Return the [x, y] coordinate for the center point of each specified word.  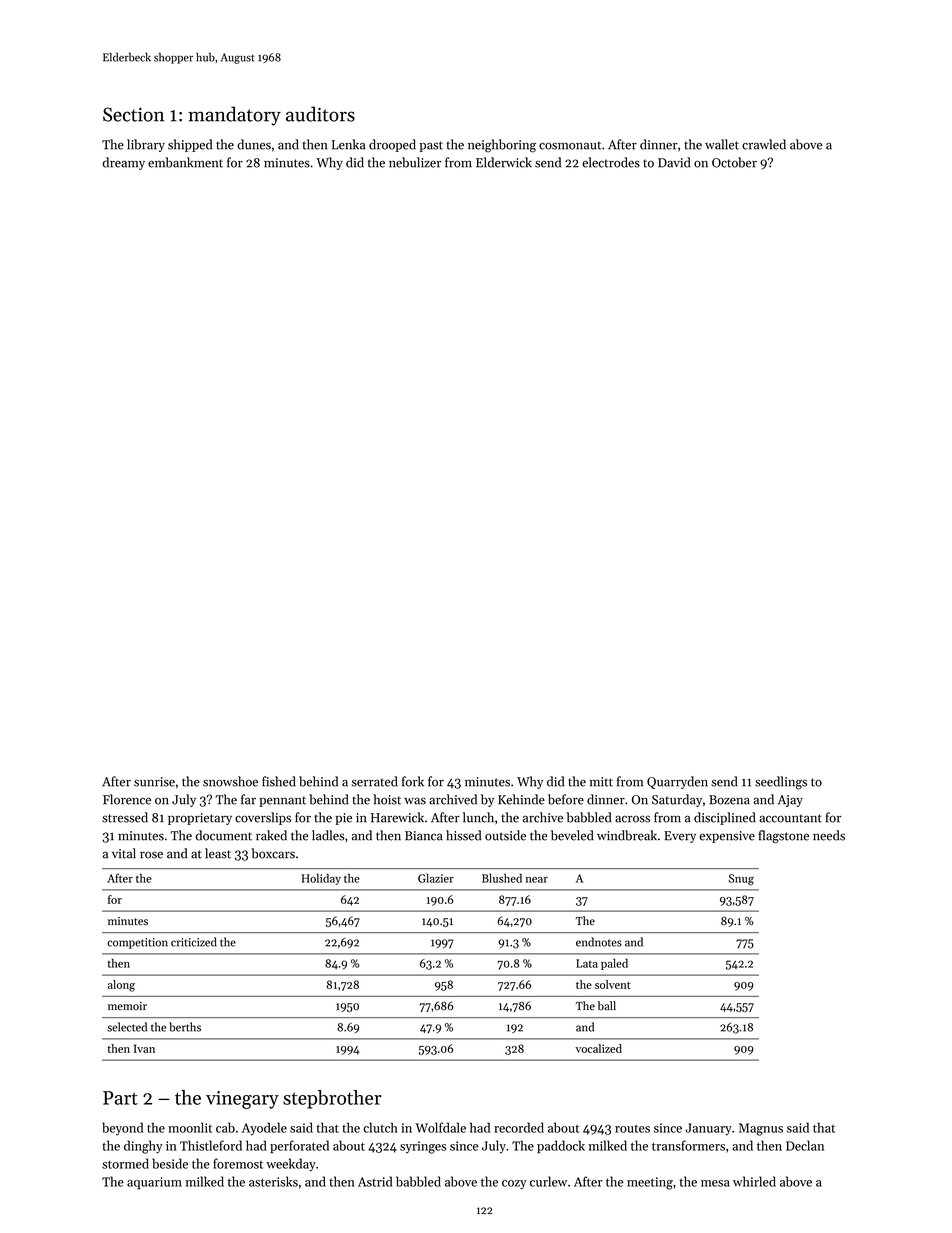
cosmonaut [570, 145]
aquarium [154, 1183]
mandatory [234, 116]
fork [413, 781]
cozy [514, 1184]
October [734, 162]
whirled [754, 1181]
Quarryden [677, 782]
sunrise [154, 782]
